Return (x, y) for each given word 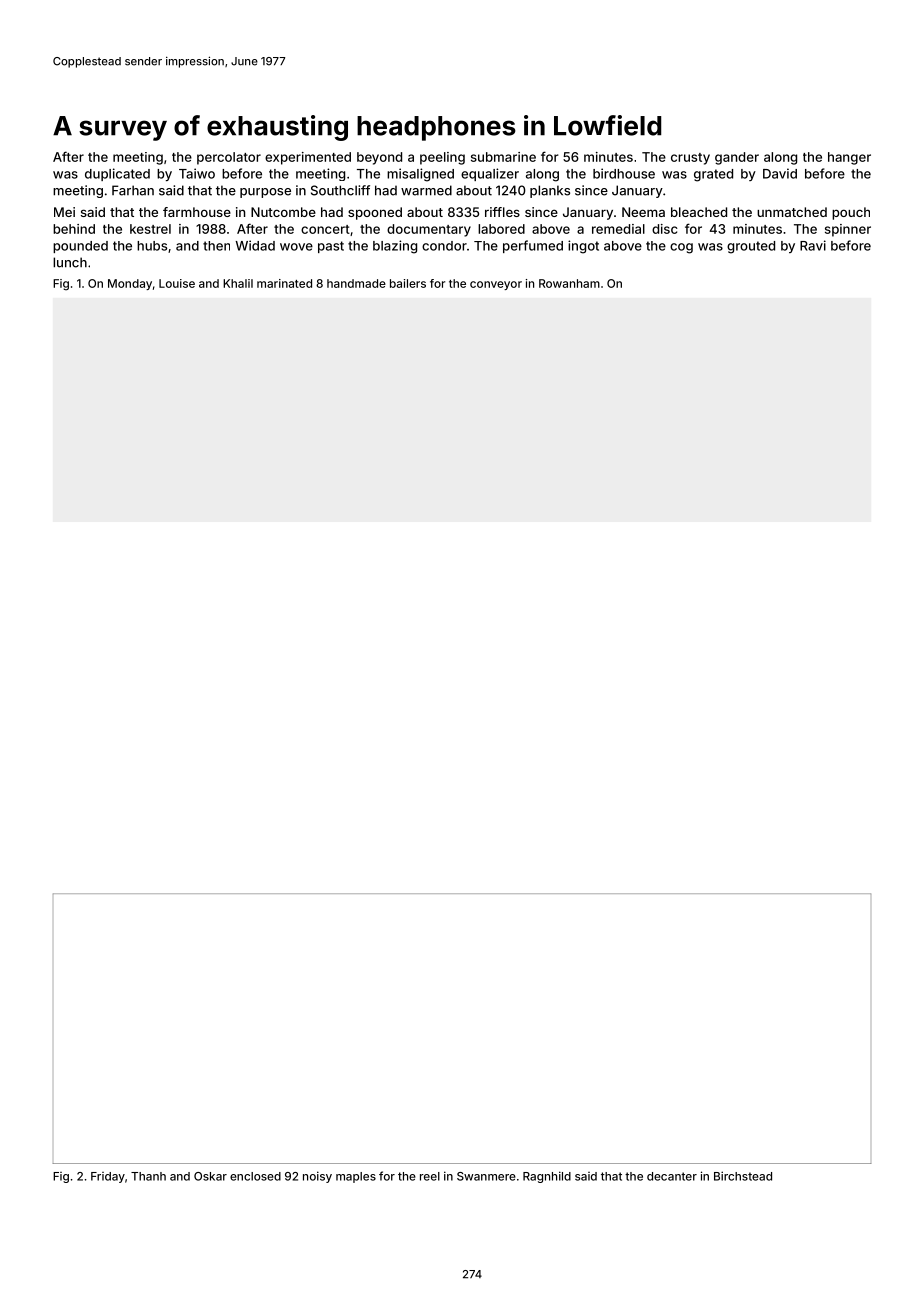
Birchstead (743, 1176)
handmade (356, 283)
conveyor (496, 285)
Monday (130, 284)
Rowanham (569, 283)
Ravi (813, 245)
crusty (690, 159)
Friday (108, 1177)
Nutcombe (283, 212)
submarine (503, 157)
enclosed (255, 1176)
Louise (177, 283)
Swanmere (486, 1176)
